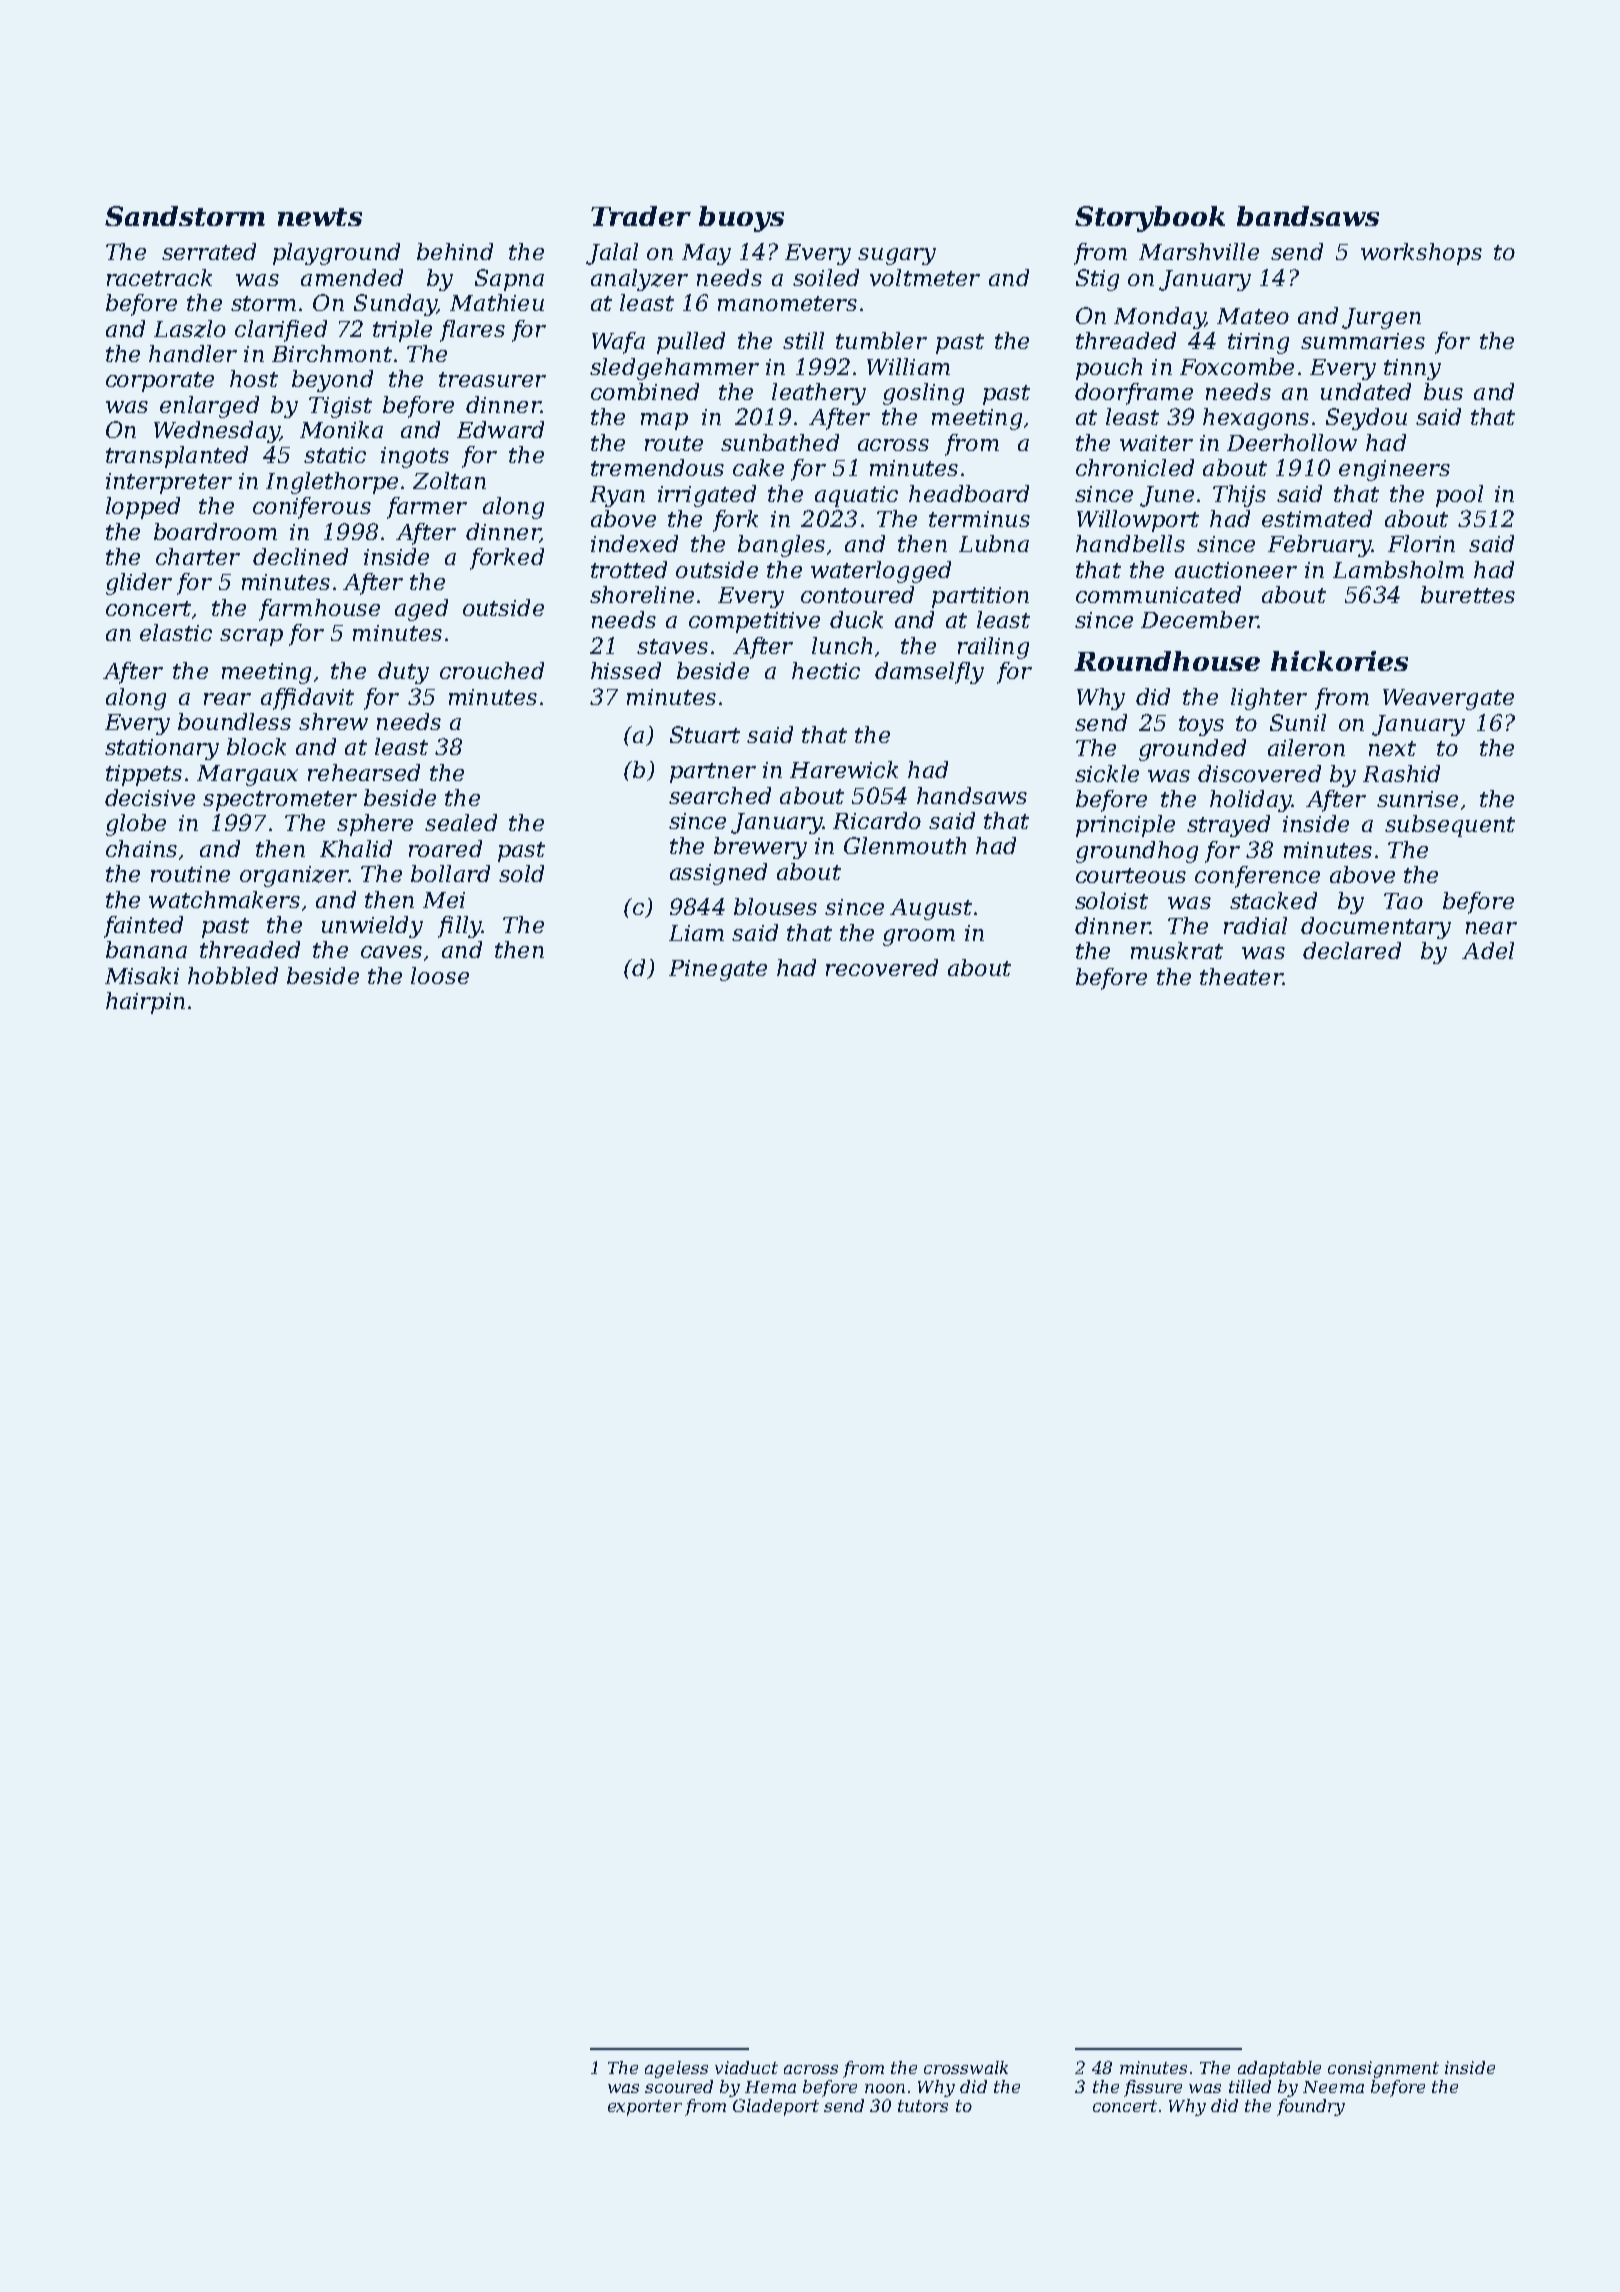 This document has height=2292, width=1620. Describe the element at coordinates (645, 2108) in the document. I see `exporter` at that location.
